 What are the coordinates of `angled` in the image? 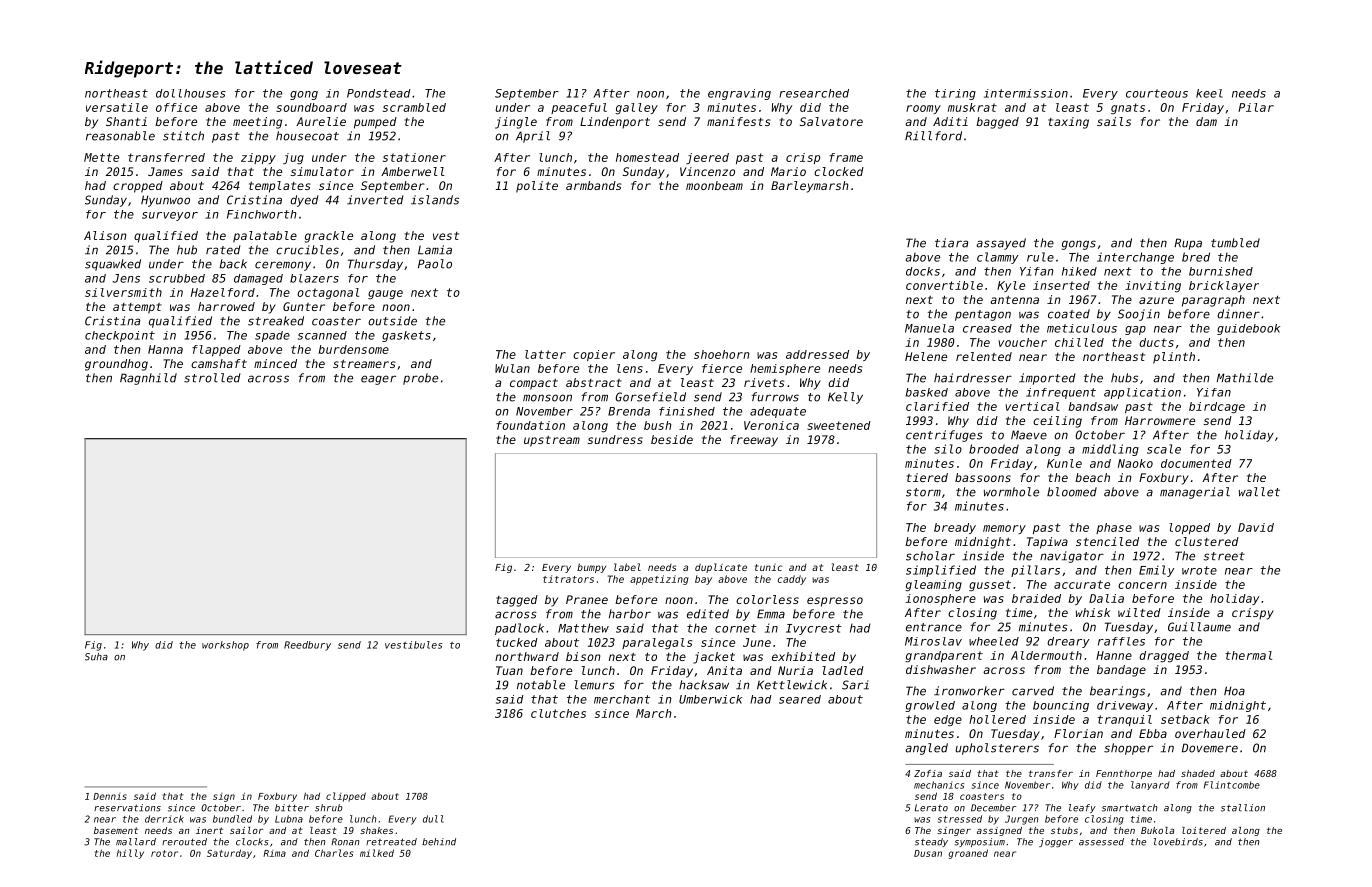 It's located at (926, 749).
